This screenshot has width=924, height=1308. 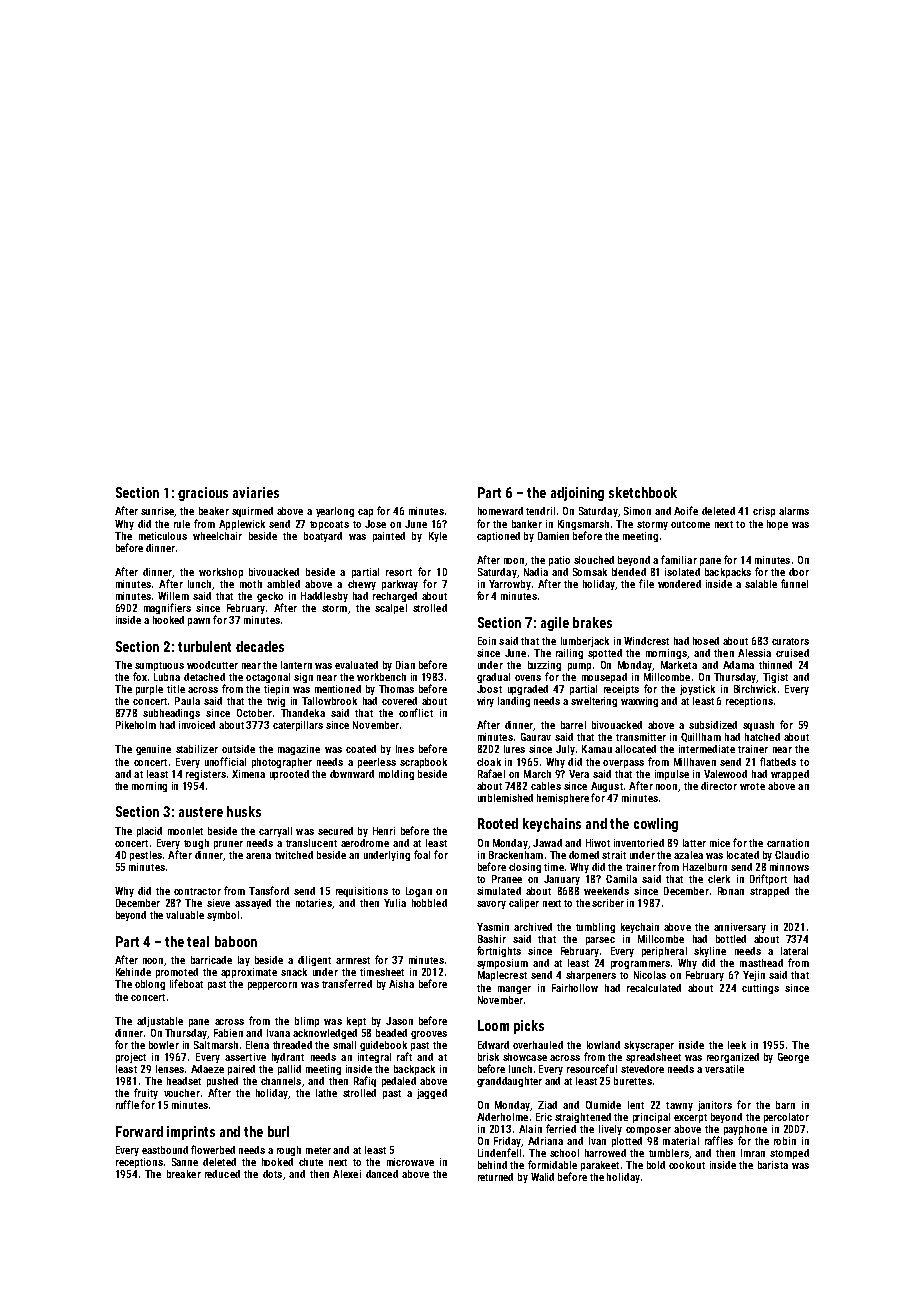 What do you see at coordinates (236, 941) in the screenshot?
I see `baboon` at bounding box center [236, 941].
